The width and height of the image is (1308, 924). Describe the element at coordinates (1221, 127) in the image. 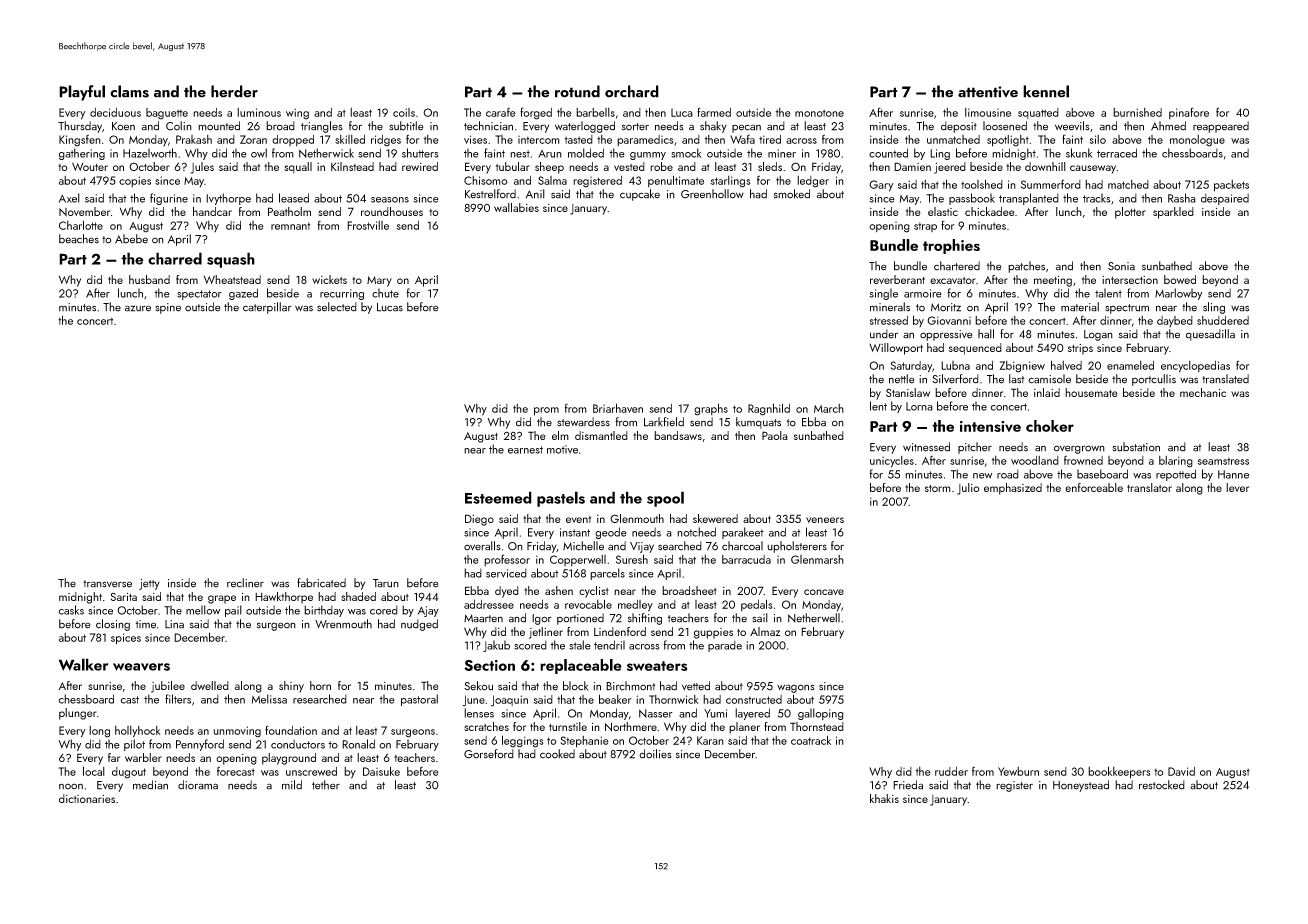

I see `reappeared` at that location.
